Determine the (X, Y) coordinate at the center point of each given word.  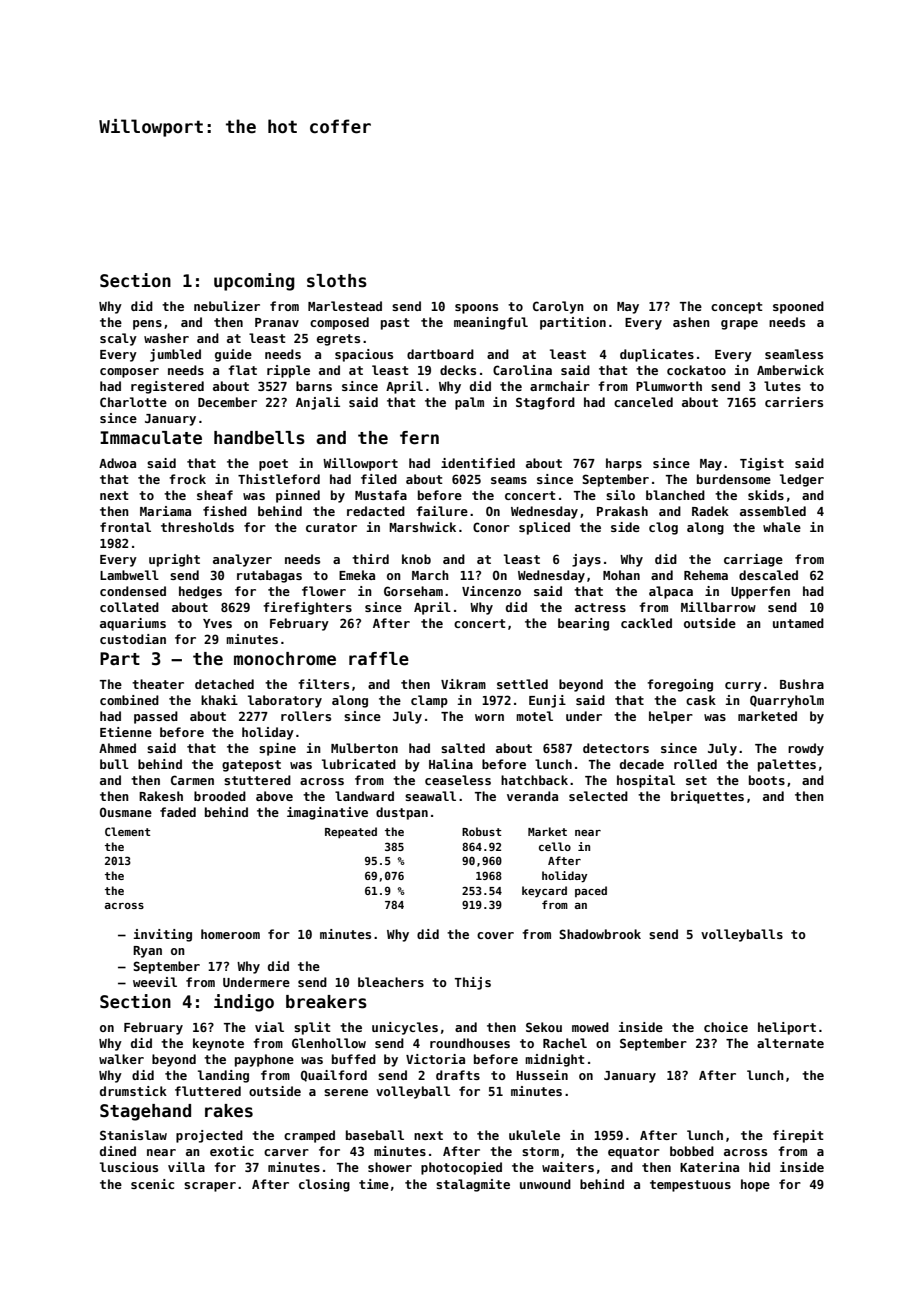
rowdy (806, 749)
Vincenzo (491, 591)
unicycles (405, 1028)
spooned (798, 307)
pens (147, 325)
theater (158, 684)
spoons (476, 309)
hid (759, 1167)
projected (209, 1136)
